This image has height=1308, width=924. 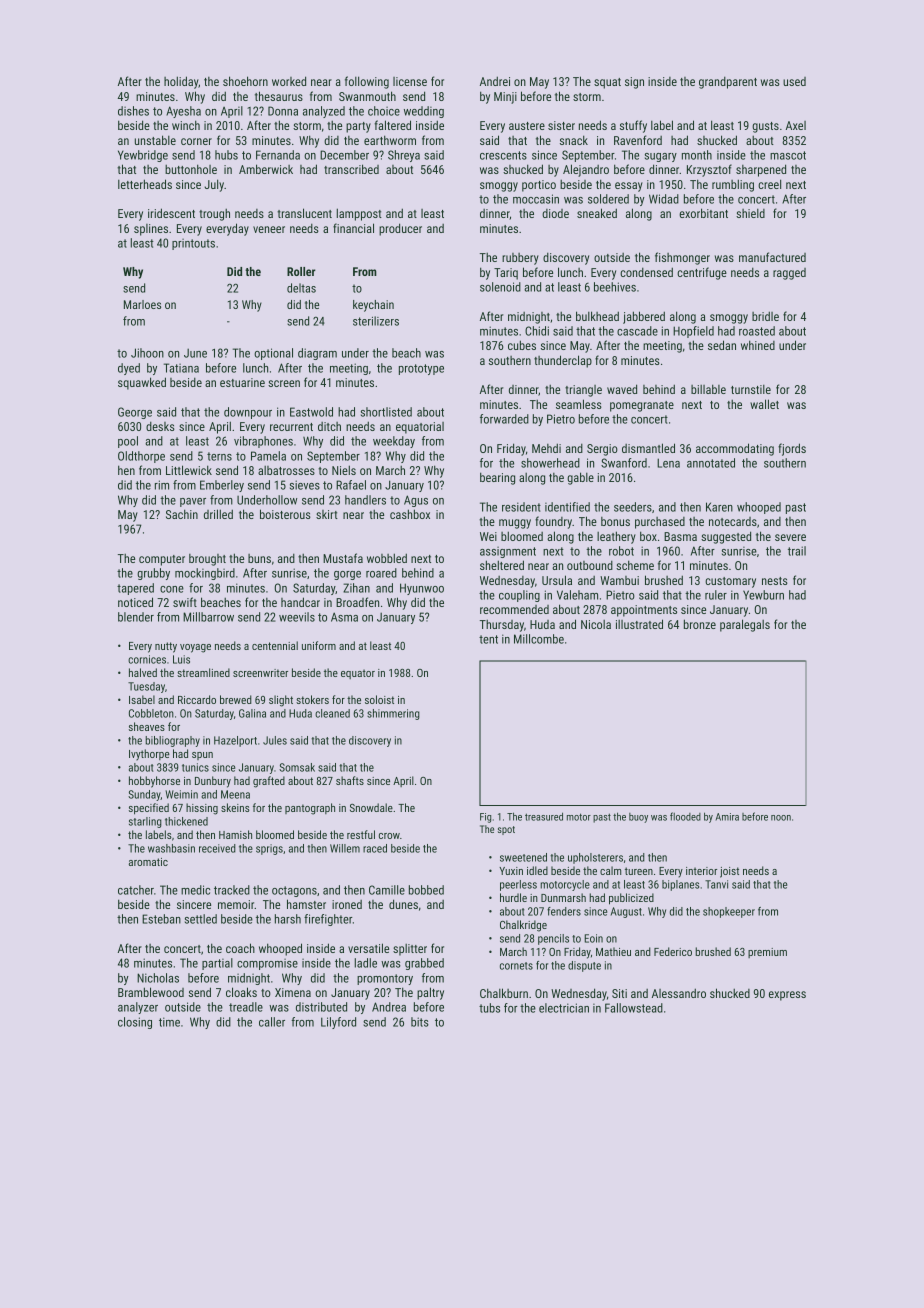 I want to click on holiday, so click(x=181, y=82).
